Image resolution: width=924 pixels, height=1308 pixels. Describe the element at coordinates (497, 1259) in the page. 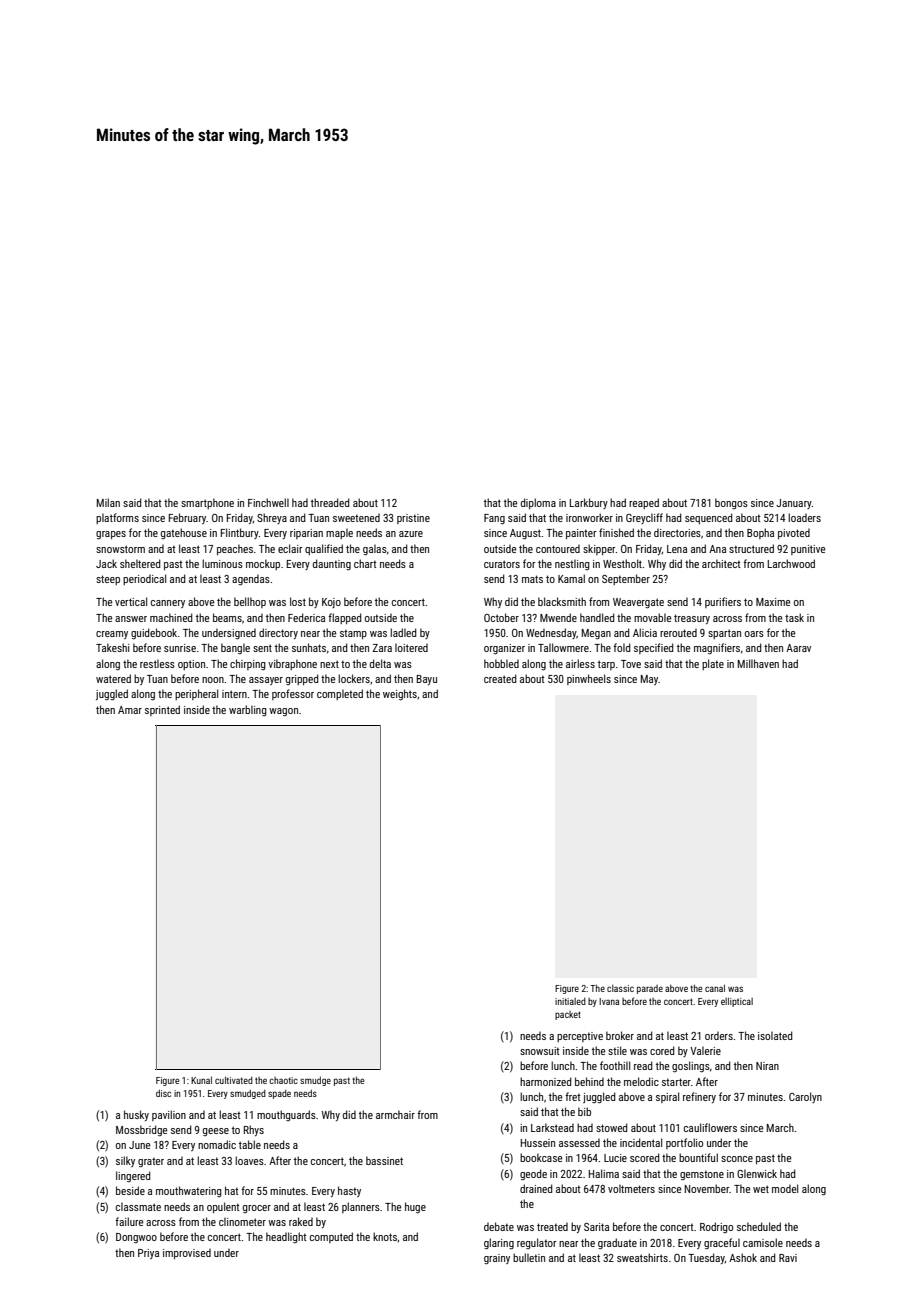

I see `grainy` at that location.
